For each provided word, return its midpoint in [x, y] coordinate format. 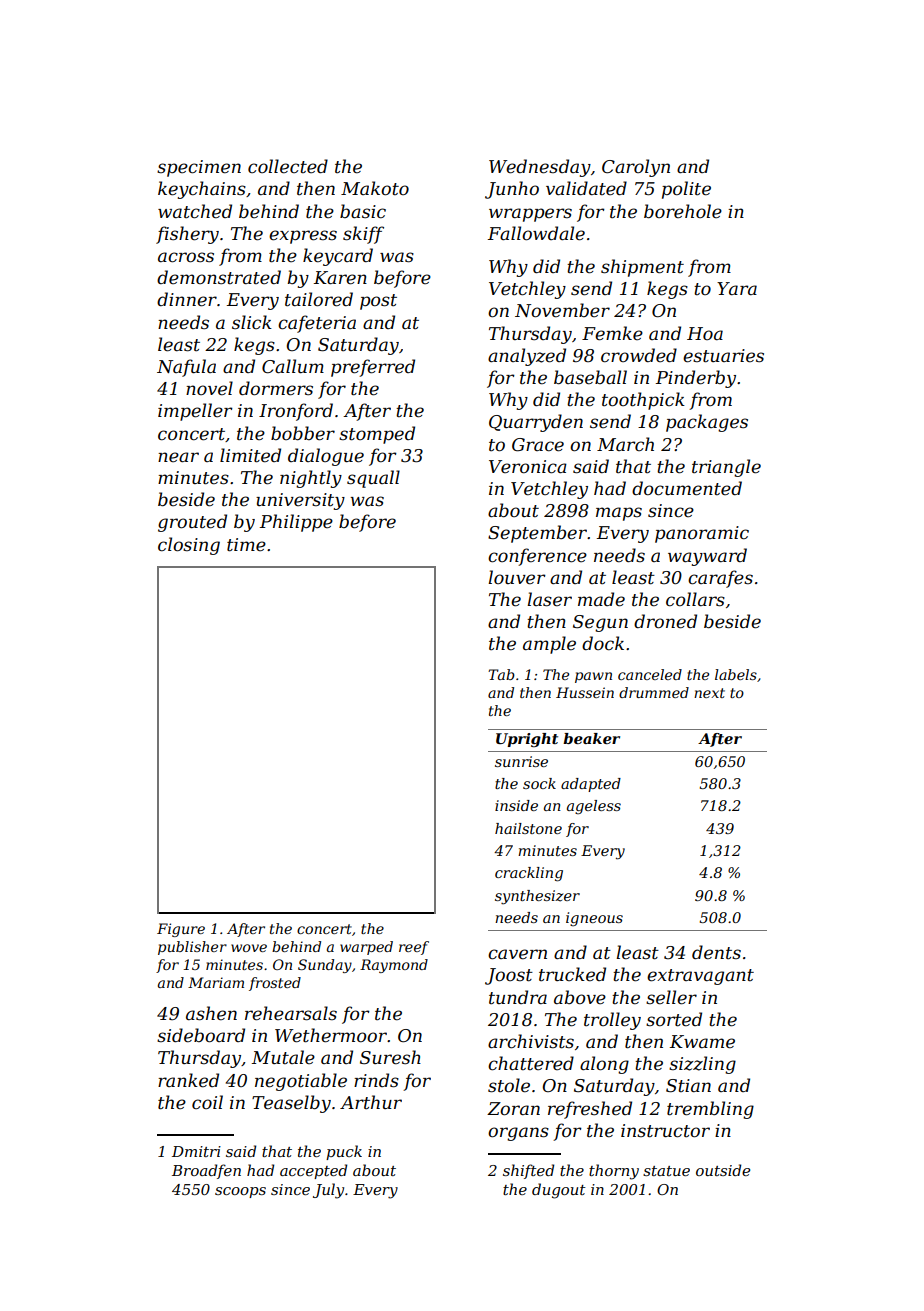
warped [366, 948]
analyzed [527, 357]
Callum [293, 366]
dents [716, 952]
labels [736, 674]
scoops [240, 1192]
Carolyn [636, 168]
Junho [512, 190]
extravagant [700, 977]
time [246, 545]
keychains [202, 190]
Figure [181, 930]
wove [249, 948]
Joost [509, 976]
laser [549, 599]
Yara [737, 288]
